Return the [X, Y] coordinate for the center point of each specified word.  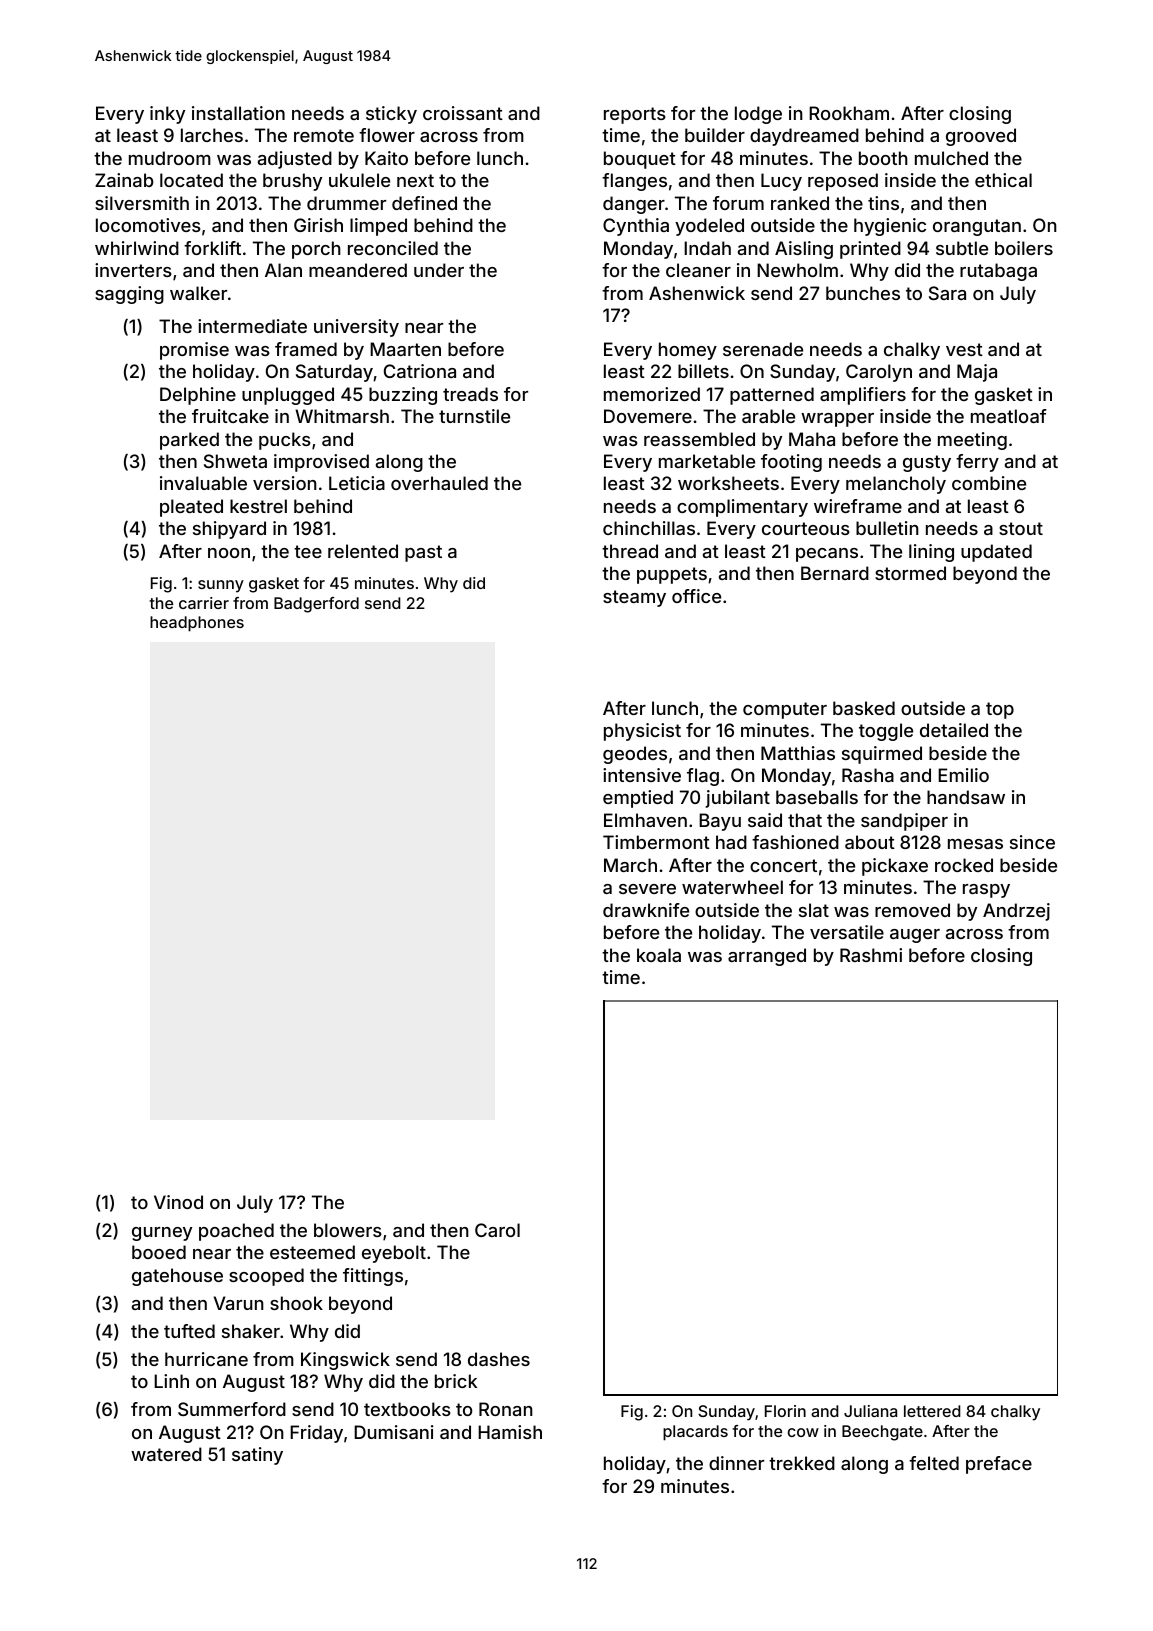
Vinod [178, 1202]
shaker [251, 1331]
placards [695, 1433]
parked [189, 441]
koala [659, 955]
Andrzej [1016, 912]
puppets [672, 575]
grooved [981, 137]
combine [989, 483]
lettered [932, 1411]
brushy [292, 182]
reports [635, 115]
